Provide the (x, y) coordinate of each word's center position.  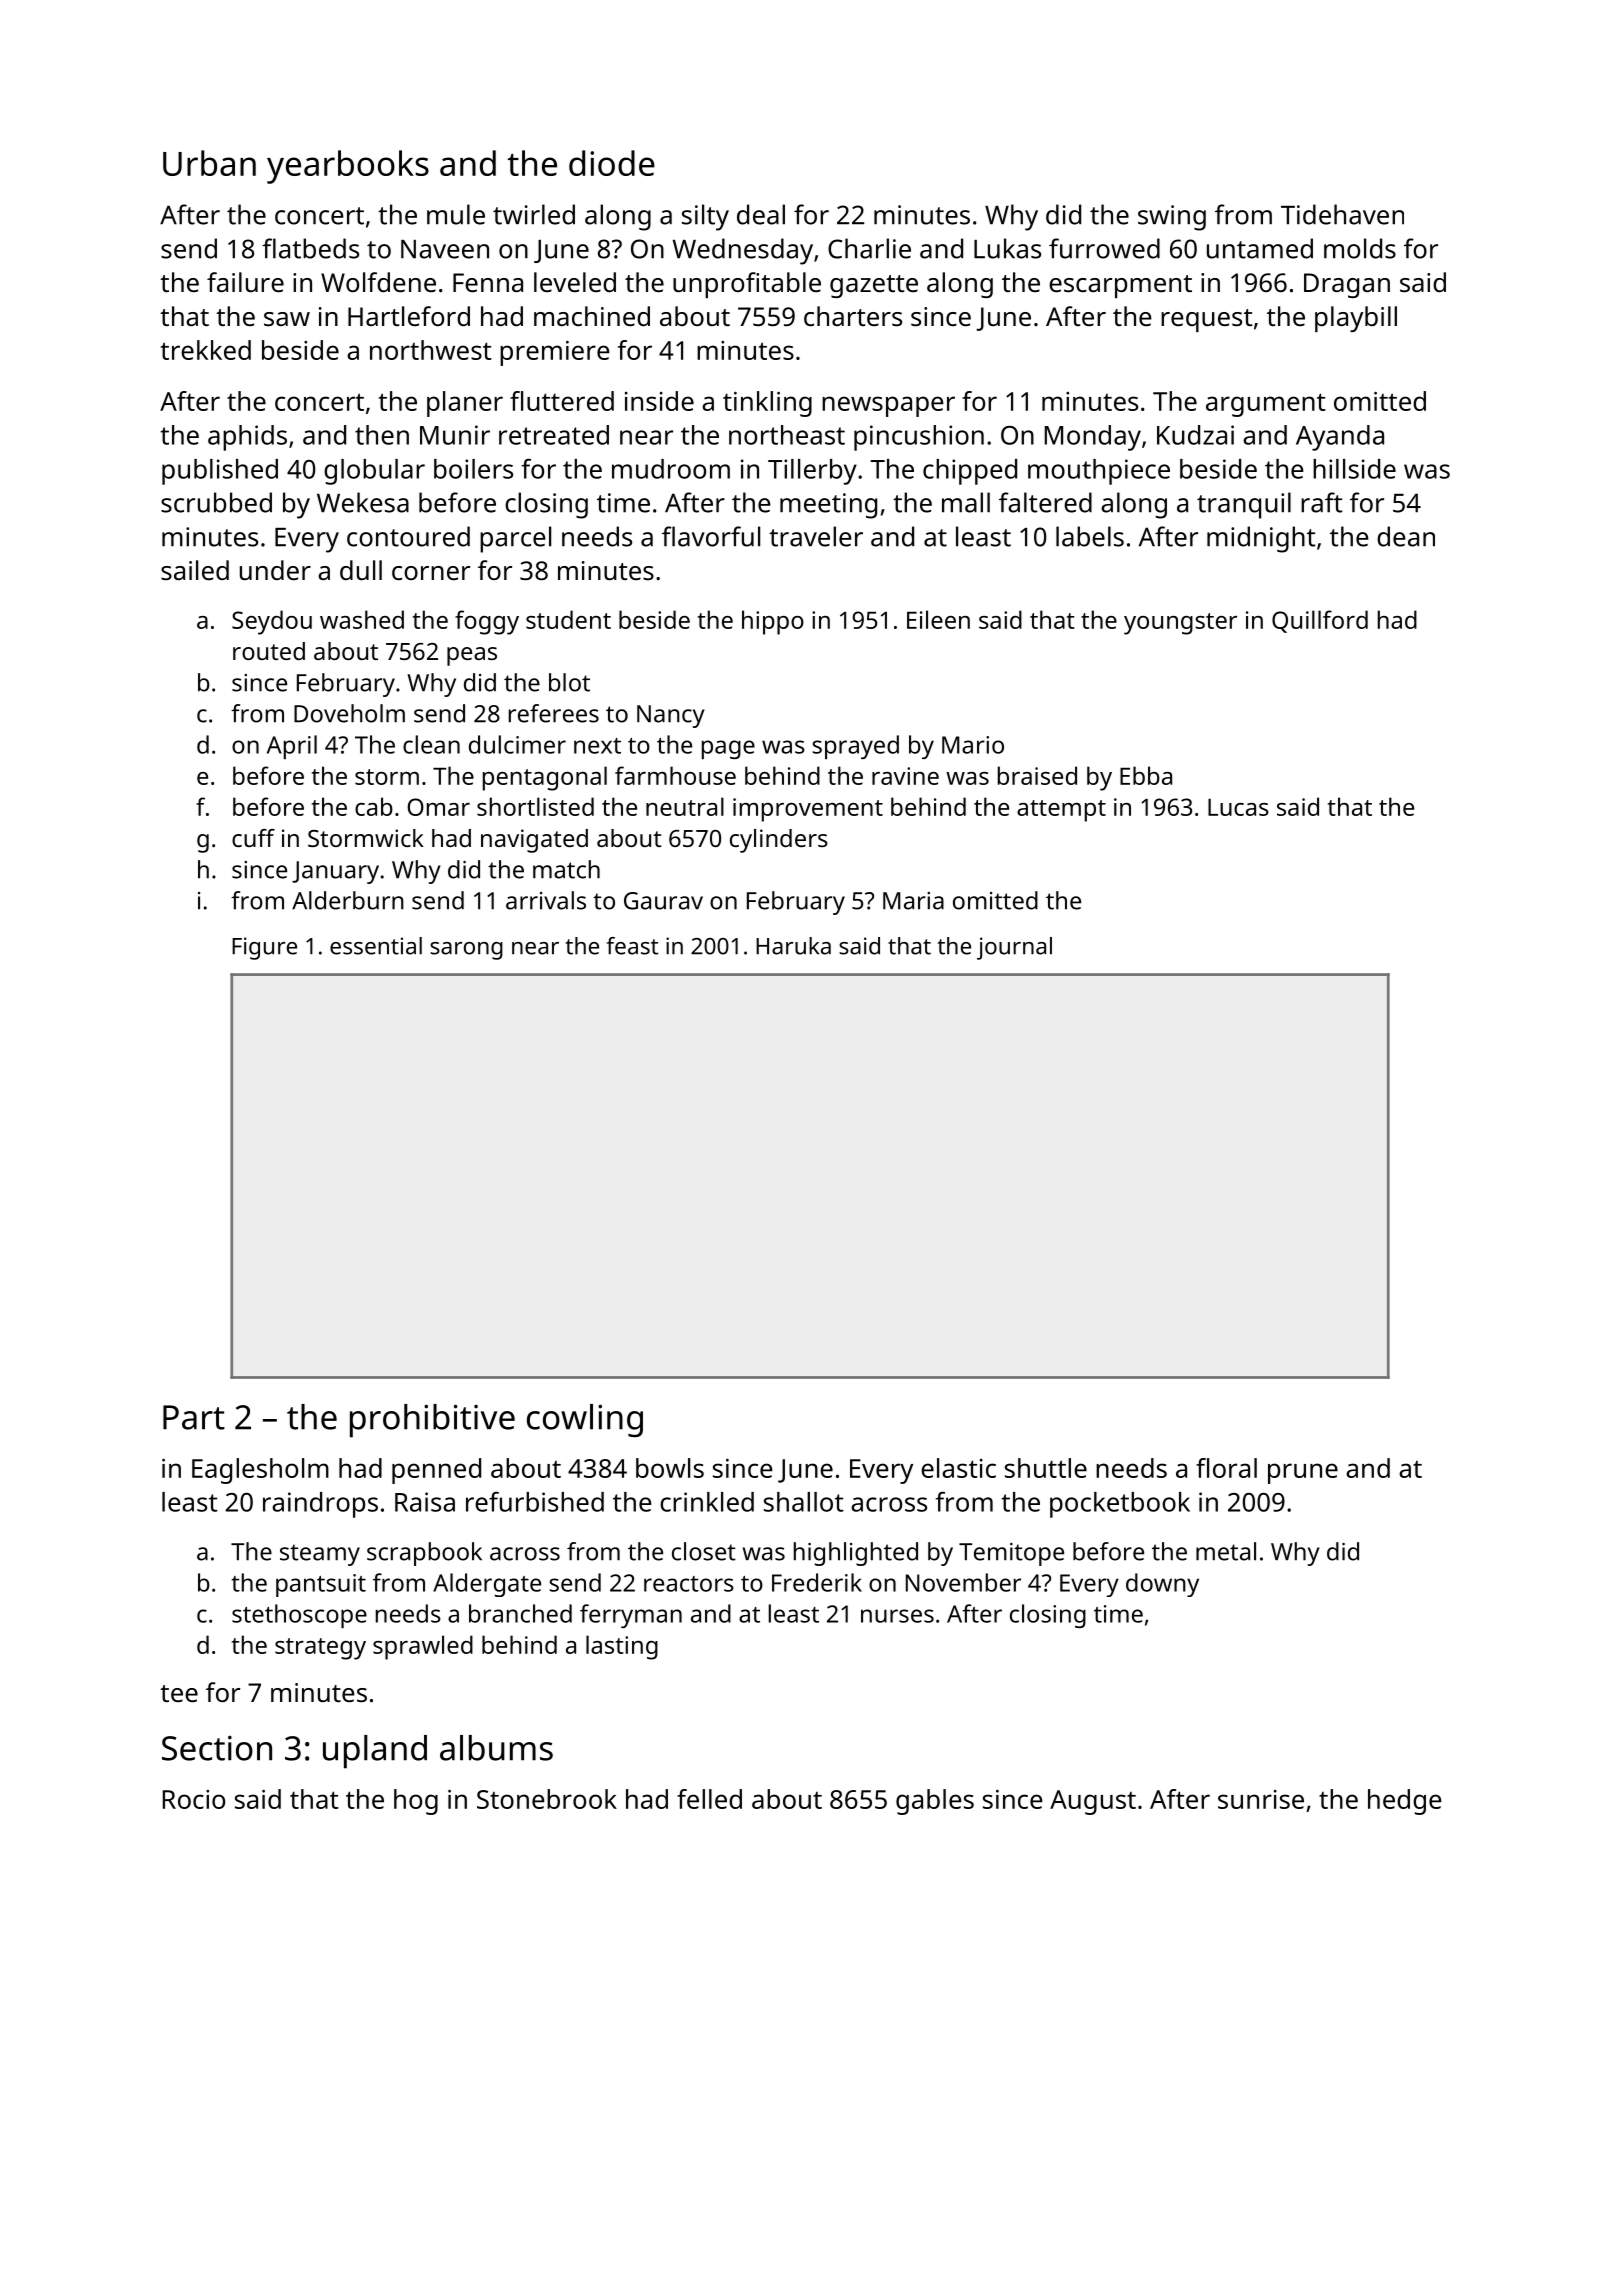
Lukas (1007, 248)
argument (1266, 405)
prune (1303, 1473)
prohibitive (432, 1421)
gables (935, 1802)
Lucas (1238, 807)
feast (632, 946)
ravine (905, 776)
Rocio (194, 1799)
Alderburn (348, 900)
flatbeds (310, 248)
